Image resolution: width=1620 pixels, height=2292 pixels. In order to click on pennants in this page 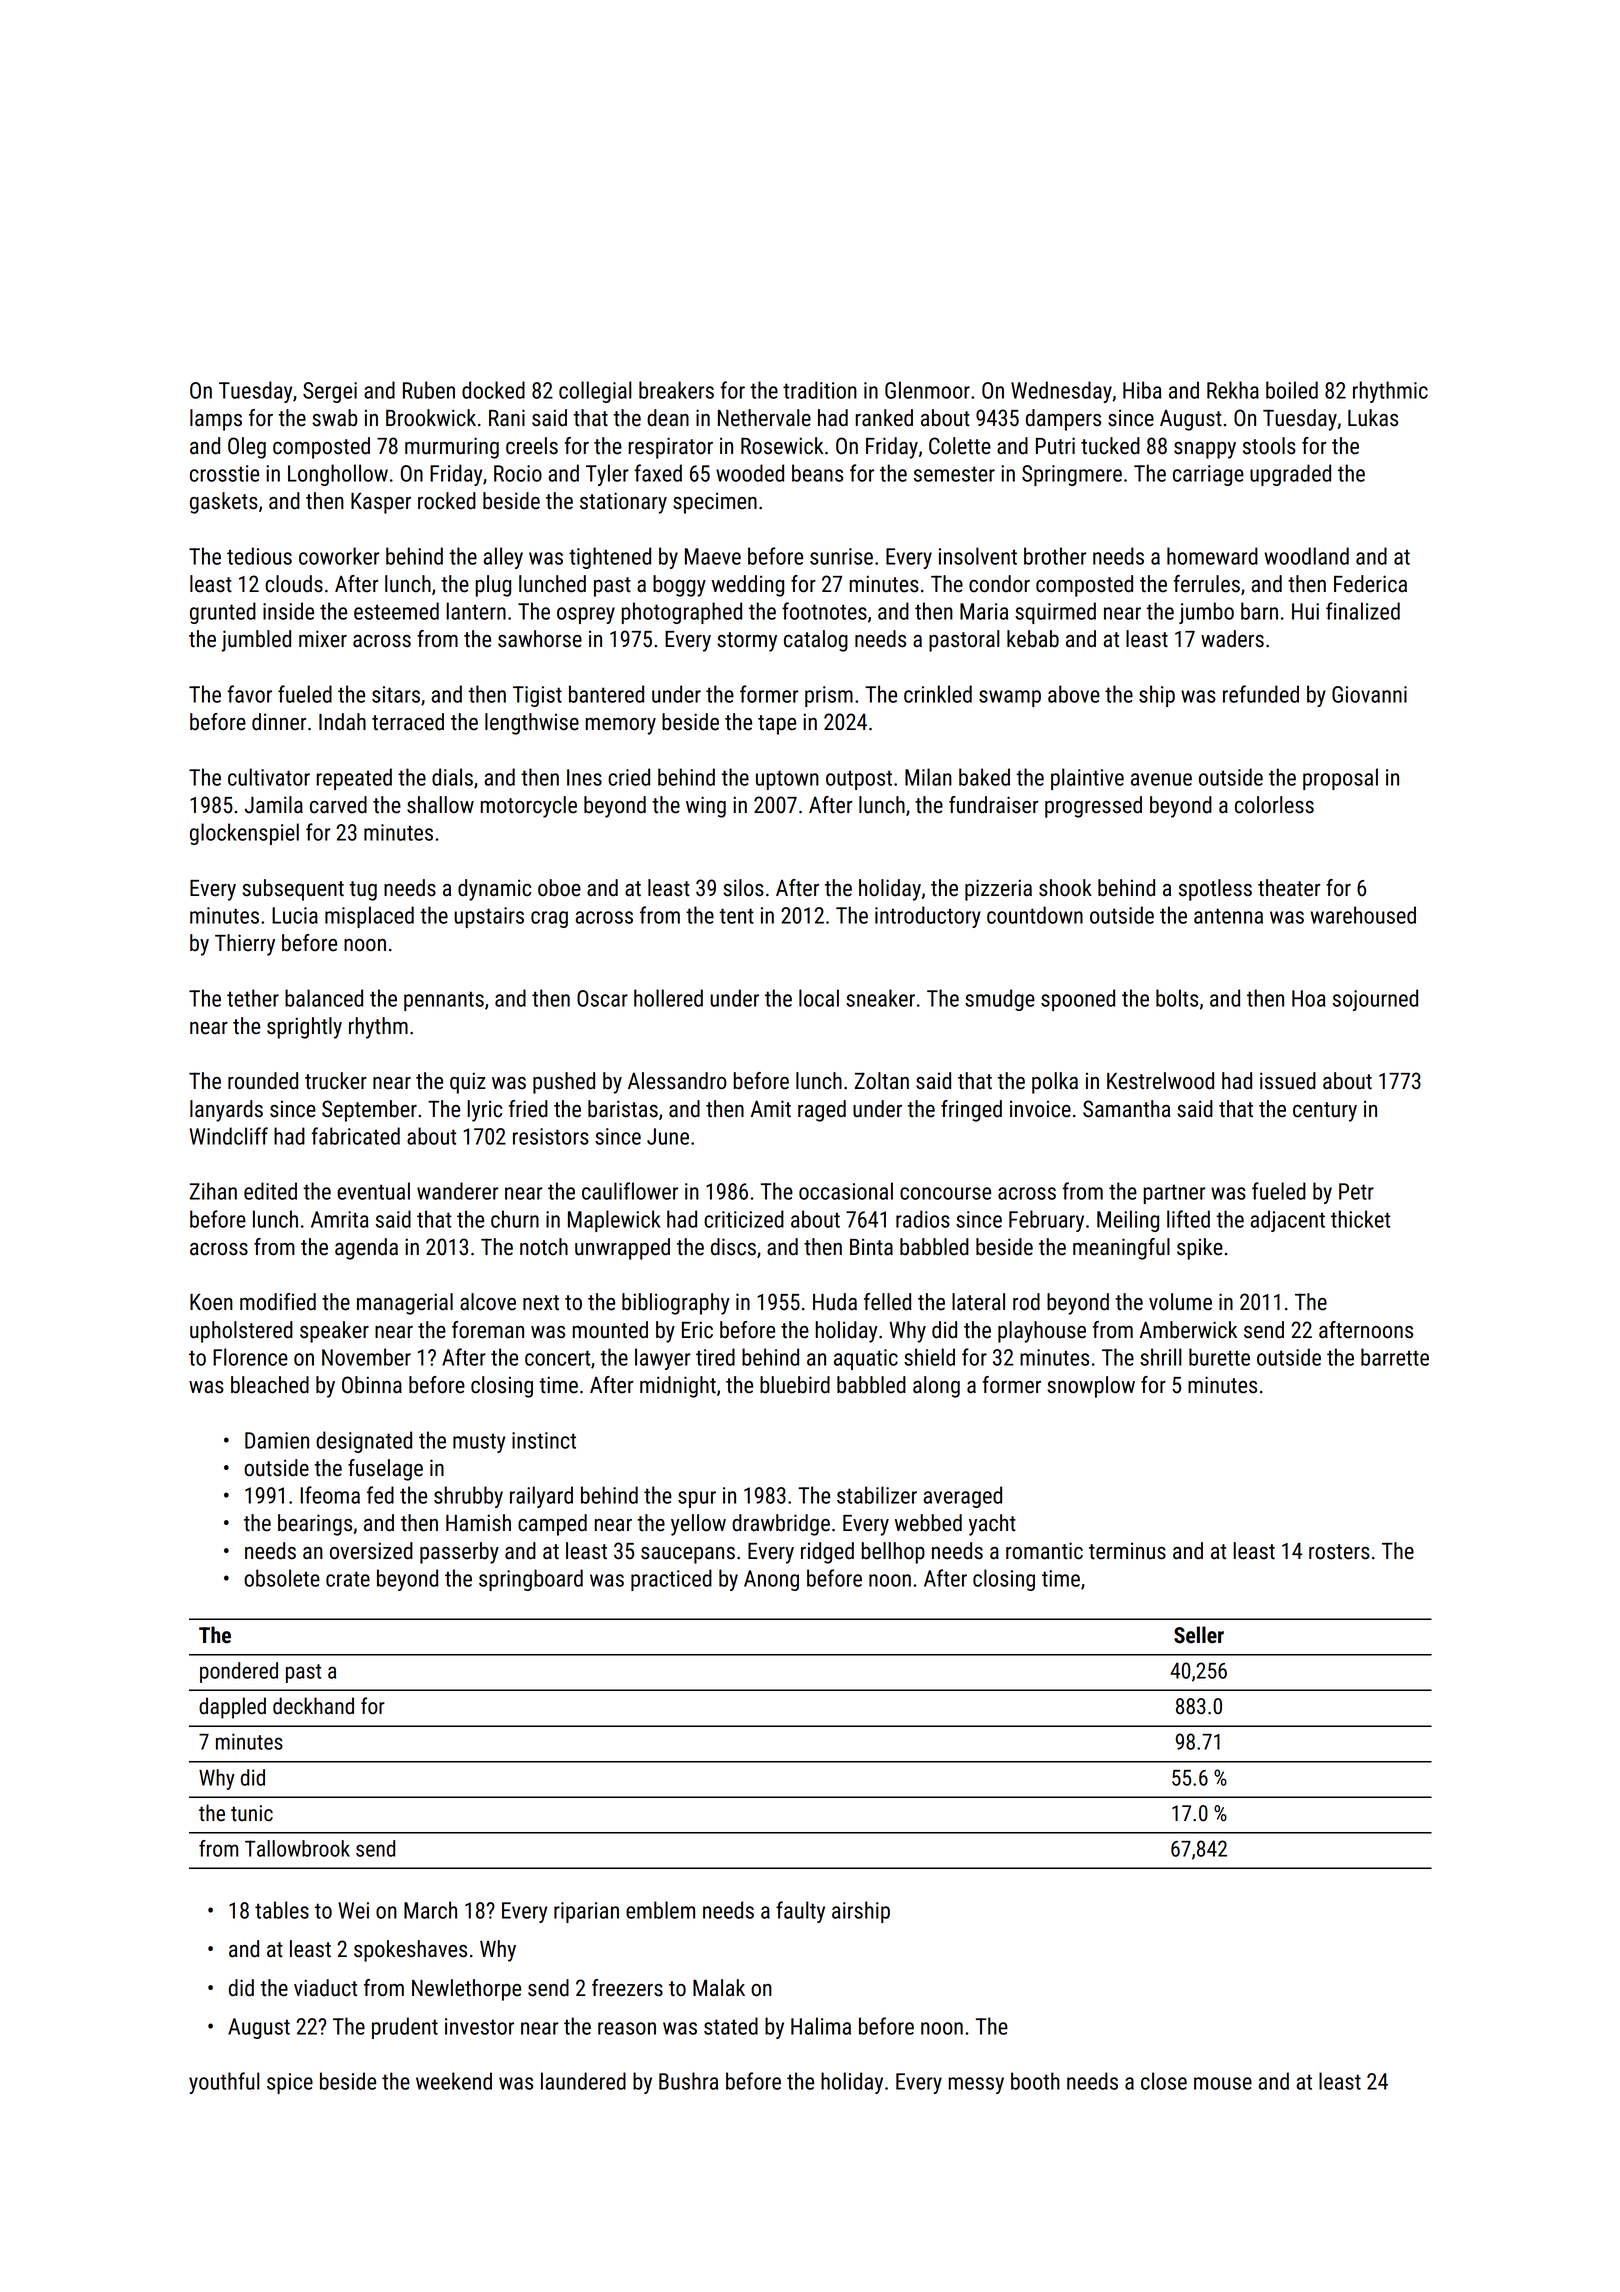, I will do `click(444, 1001)`.
